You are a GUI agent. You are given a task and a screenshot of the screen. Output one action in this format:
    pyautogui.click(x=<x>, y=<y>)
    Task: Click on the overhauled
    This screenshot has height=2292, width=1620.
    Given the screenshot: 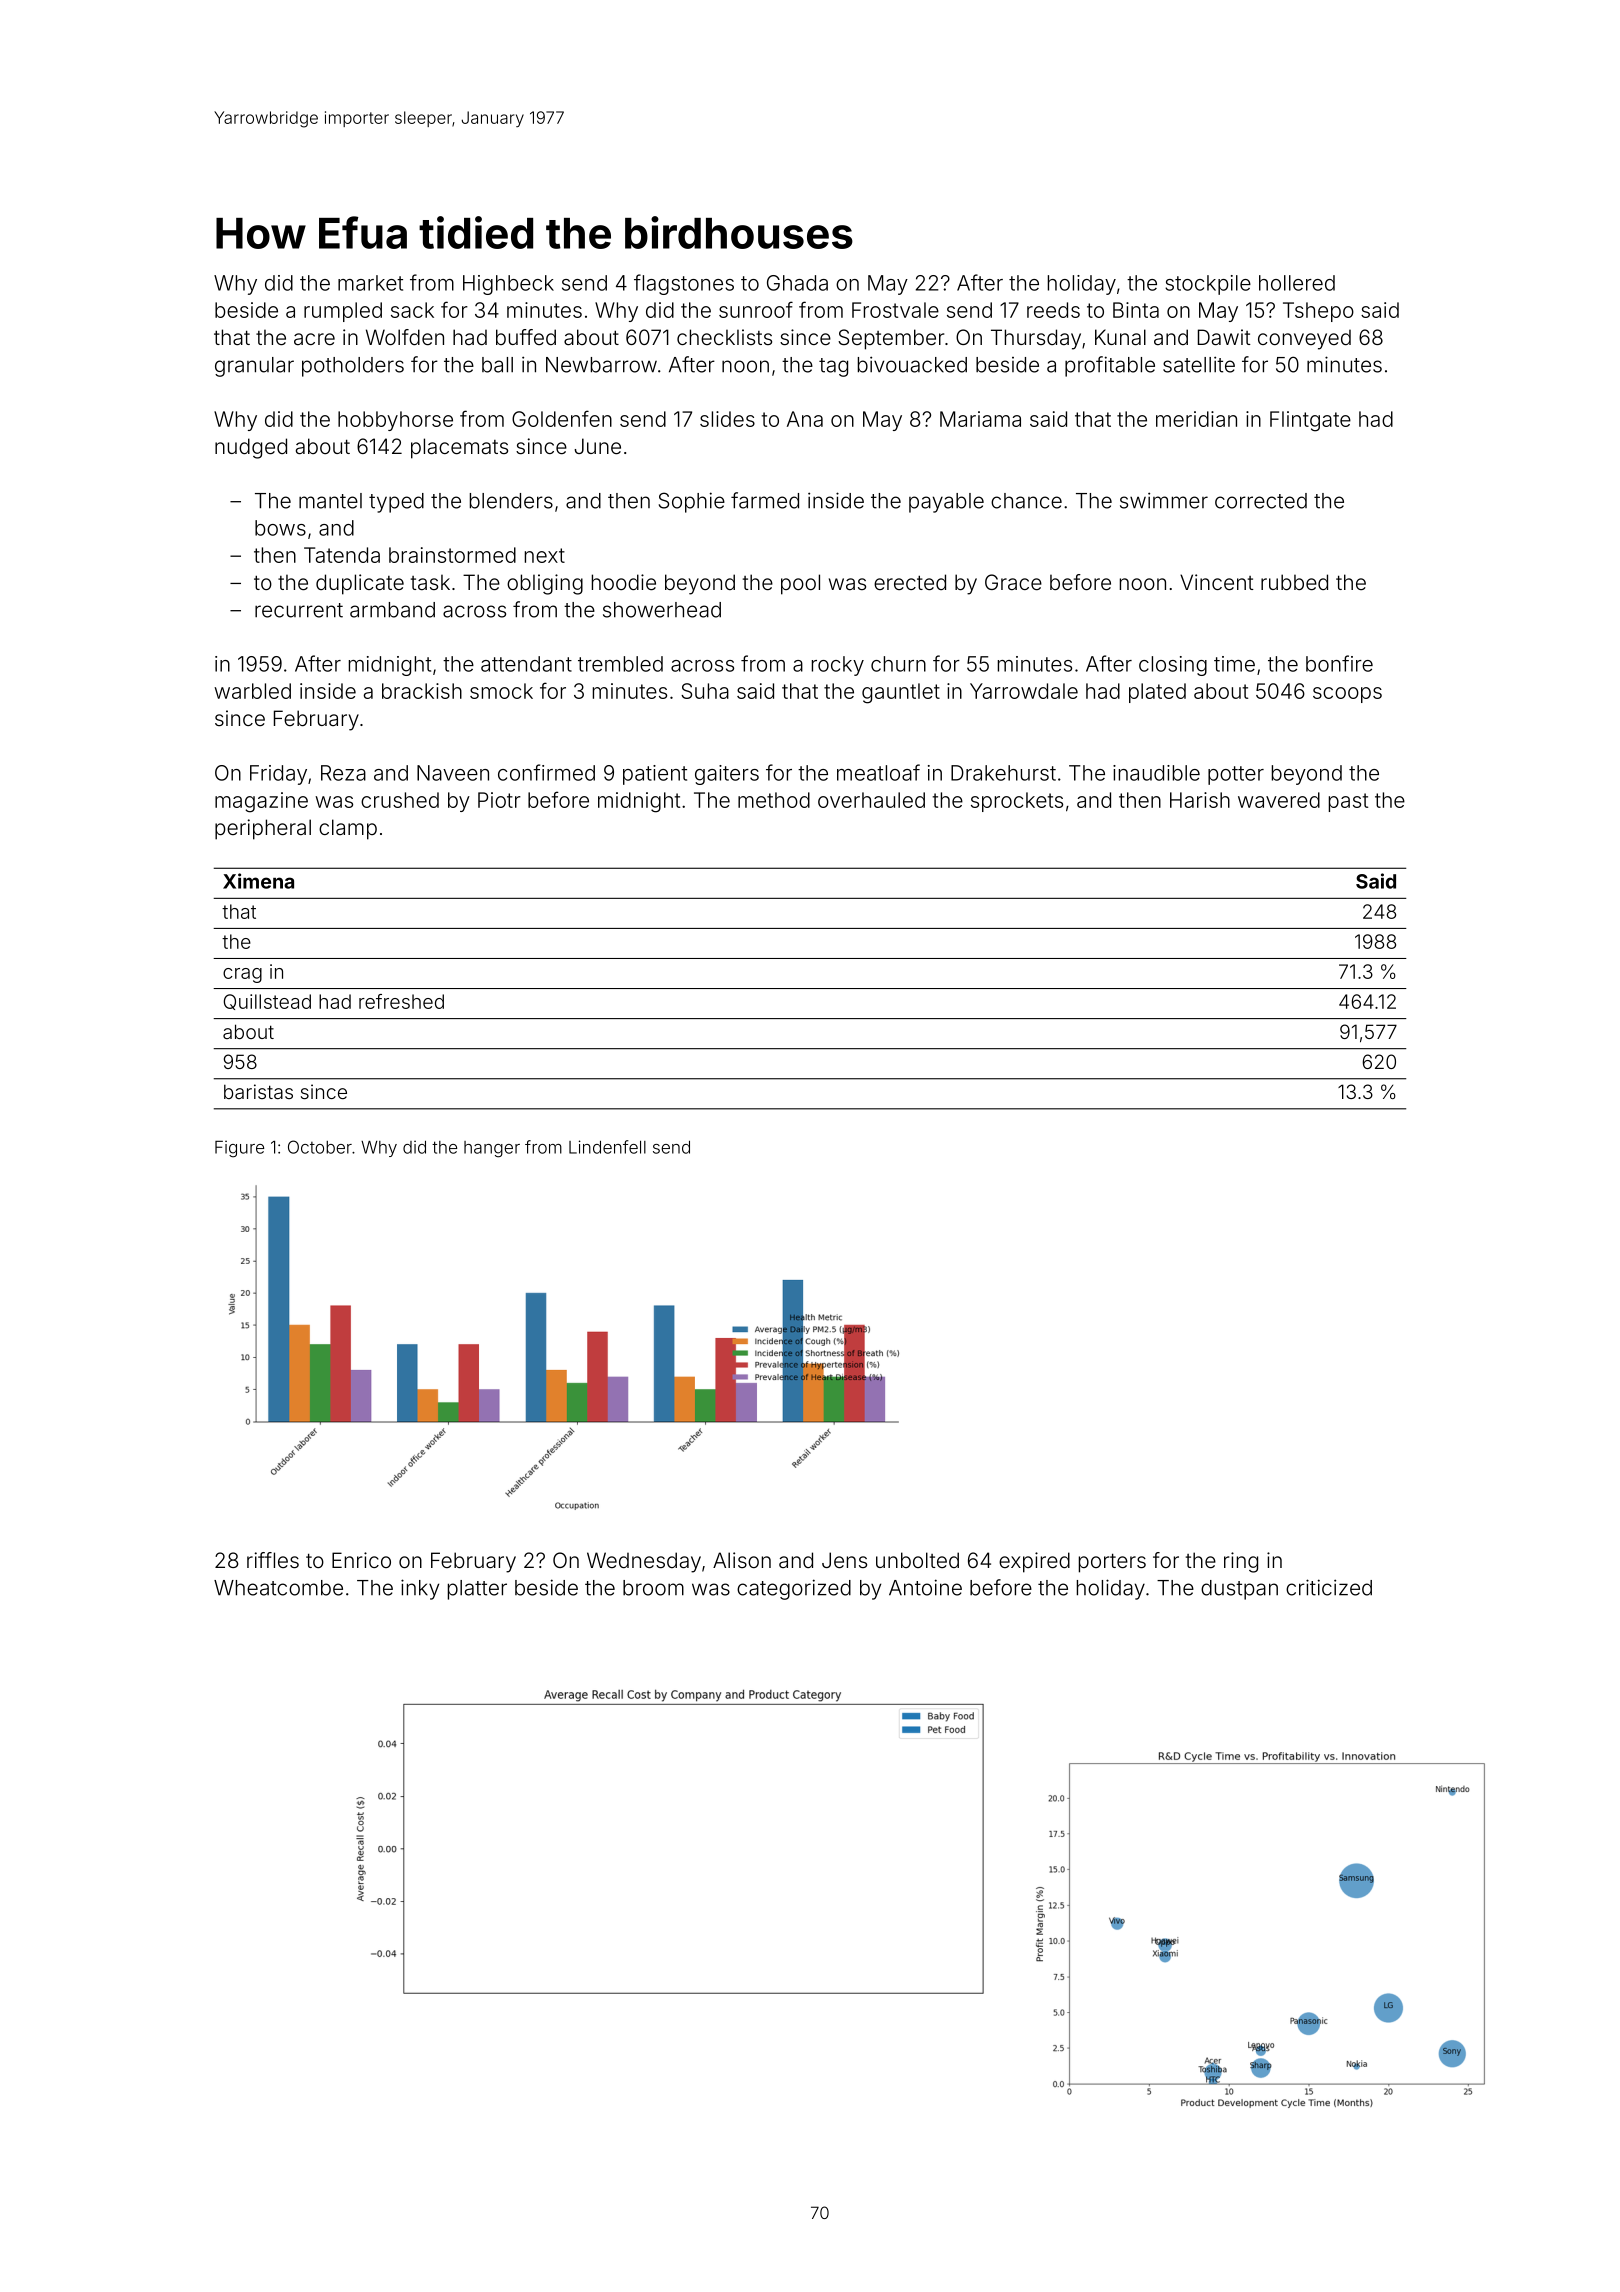 What is the action you would take?
    pyautogui.click(x=871, y=800)
